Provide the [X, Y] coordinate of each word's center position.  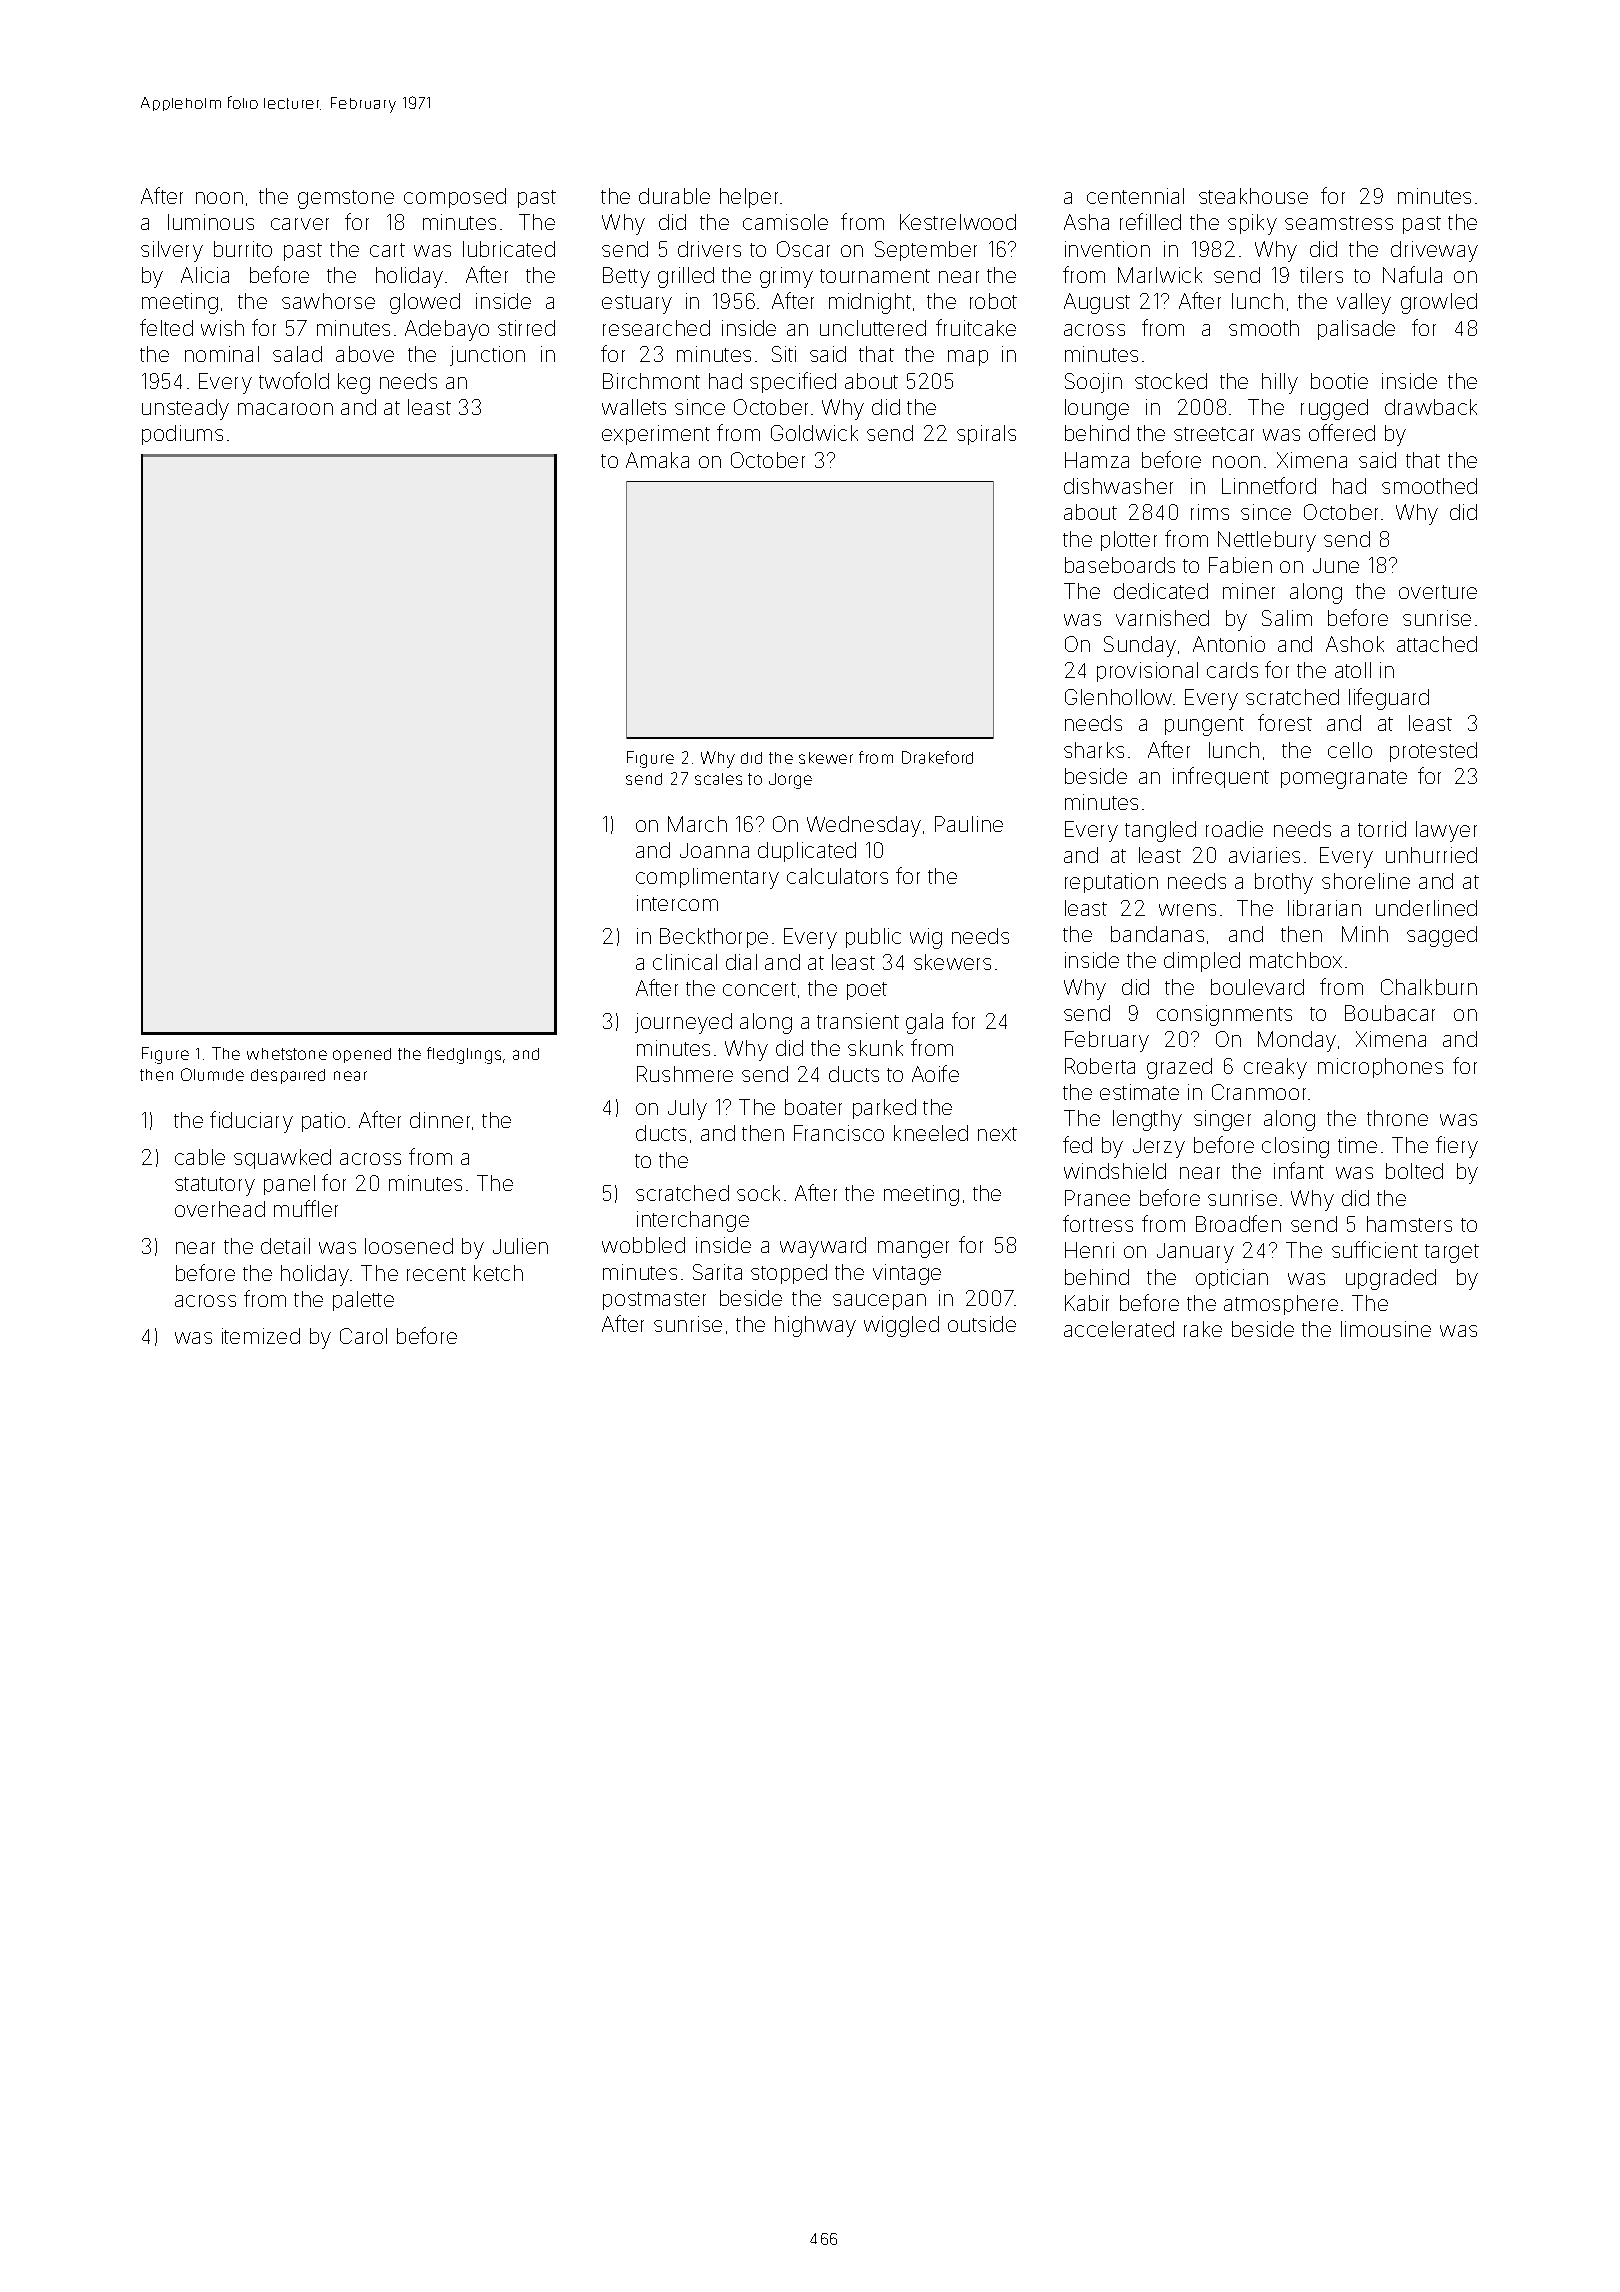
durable [674, 196]
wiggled [901, 1326]
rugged [1334, 409]
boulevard [1257, 987]
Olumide [212, 1074]
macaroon [285, 409]
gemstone [346, 199]
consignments [1224, 1015]
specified [793, 382]
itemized [261, 1336]
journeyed [683, 1023]
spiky [1252, 224]
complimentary [707, 878]
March [697, 824]
